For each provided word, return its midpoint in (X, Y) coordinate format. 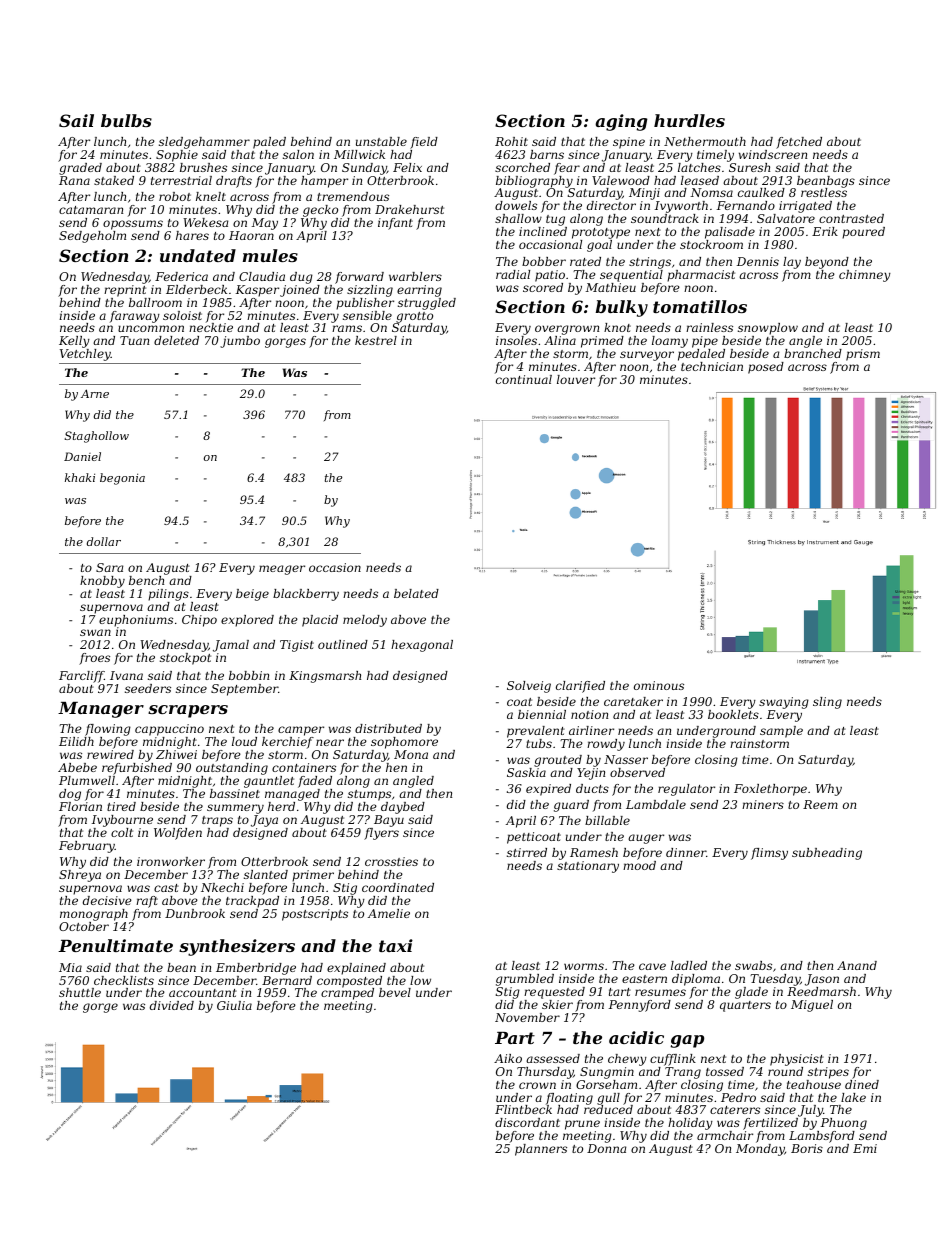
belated (416, 593)
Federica (181, 276)
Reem (820, 804)
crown (537, 1085)
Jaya (264, 821)
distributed (388, 728)
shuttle (80, 992)
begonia (122, 479)
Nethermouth (705, 141)
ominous (659, 685)
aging (621, 122)
